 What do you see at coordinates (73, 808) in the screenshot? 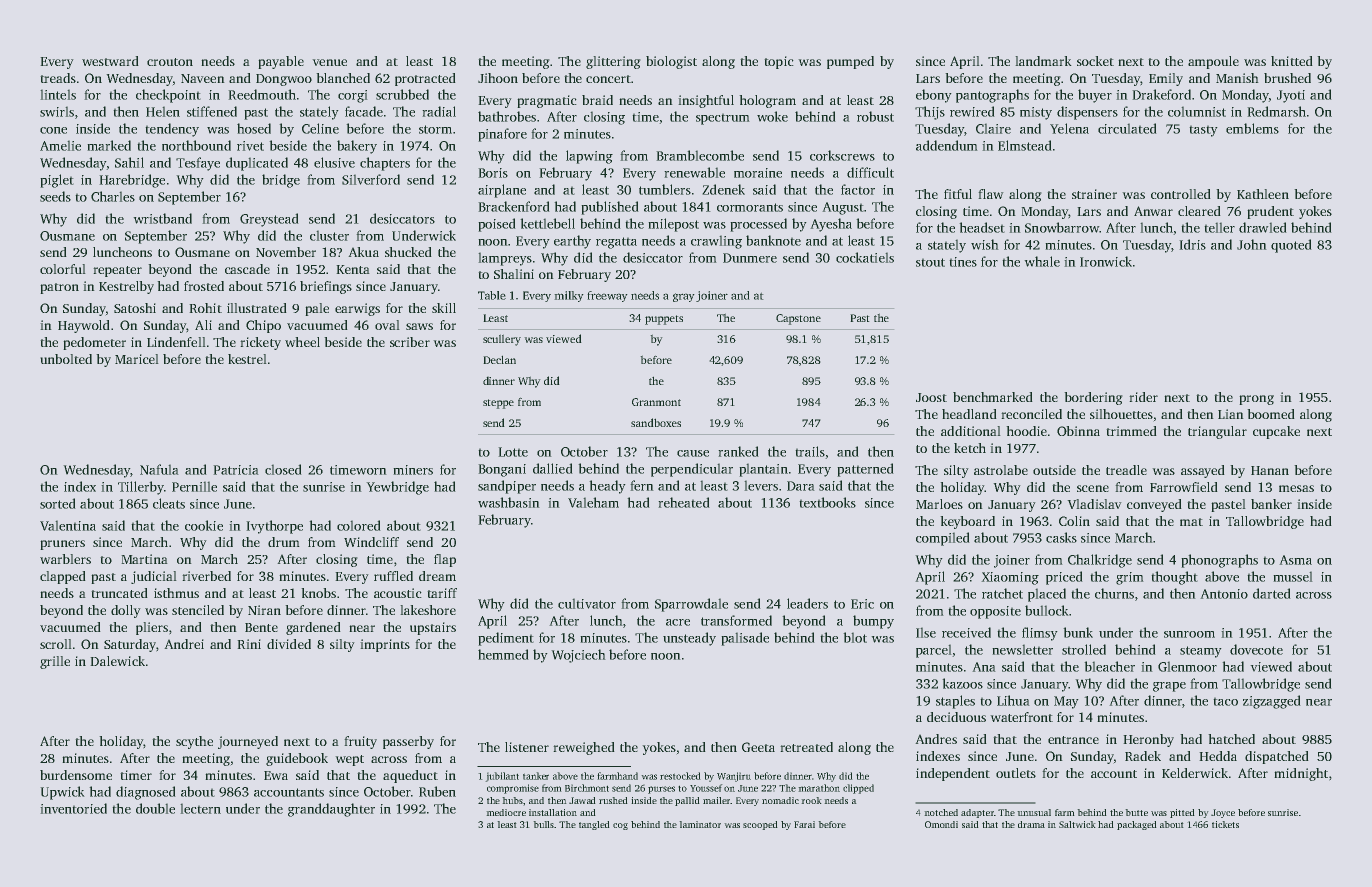
I see `inventoried` at bounding box center [73, 808].
